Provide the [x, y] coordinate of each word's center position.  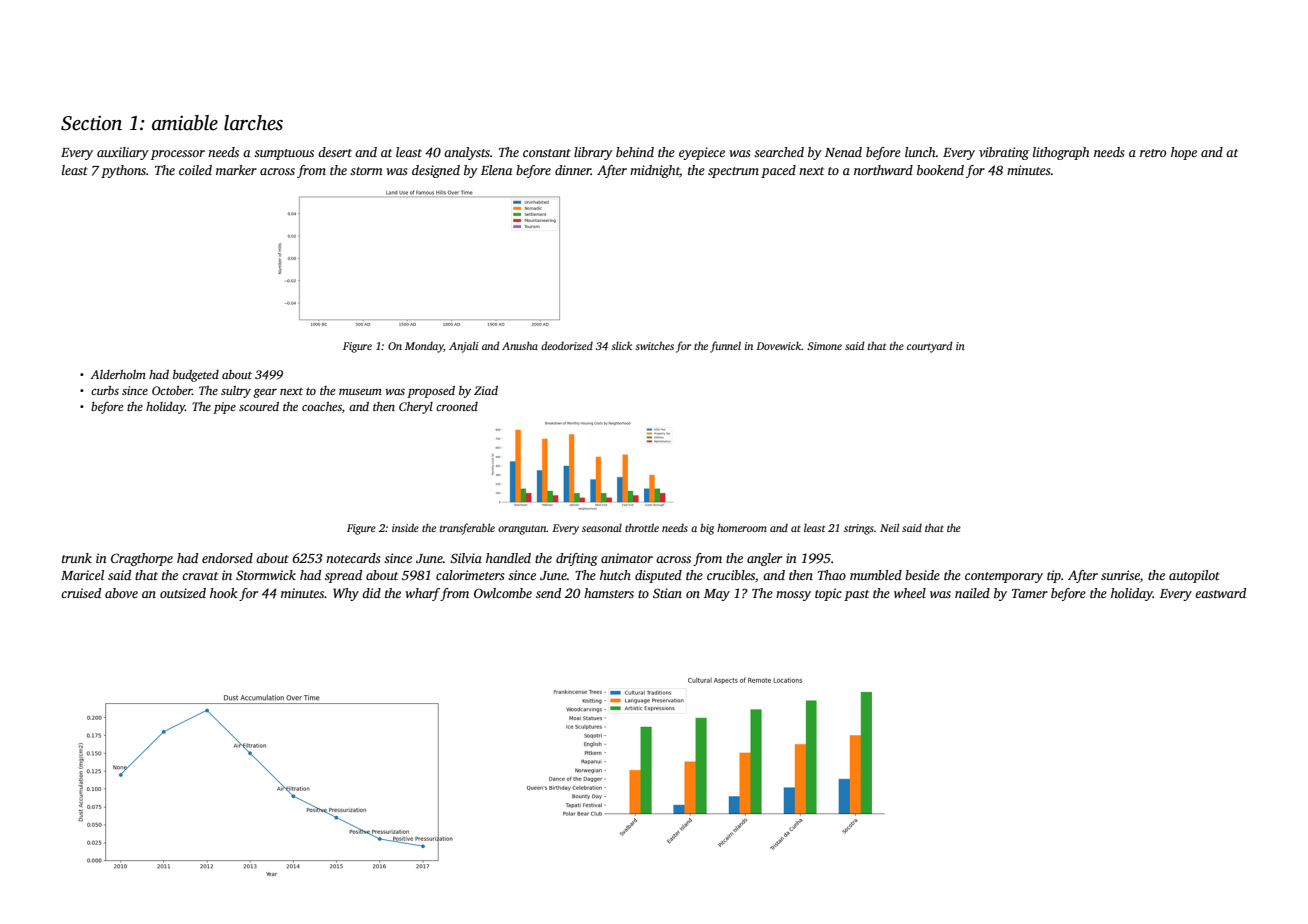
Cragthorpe [142, 559]
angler [764, 559]
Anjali [463, 347]
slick [621, 345]
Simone [824, 346]
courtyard [930, 347]
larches [253, 123]
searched [779, 152]
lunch [920, 152]
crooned [457, 406]
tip [1054, 576]
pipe [224, 408]
